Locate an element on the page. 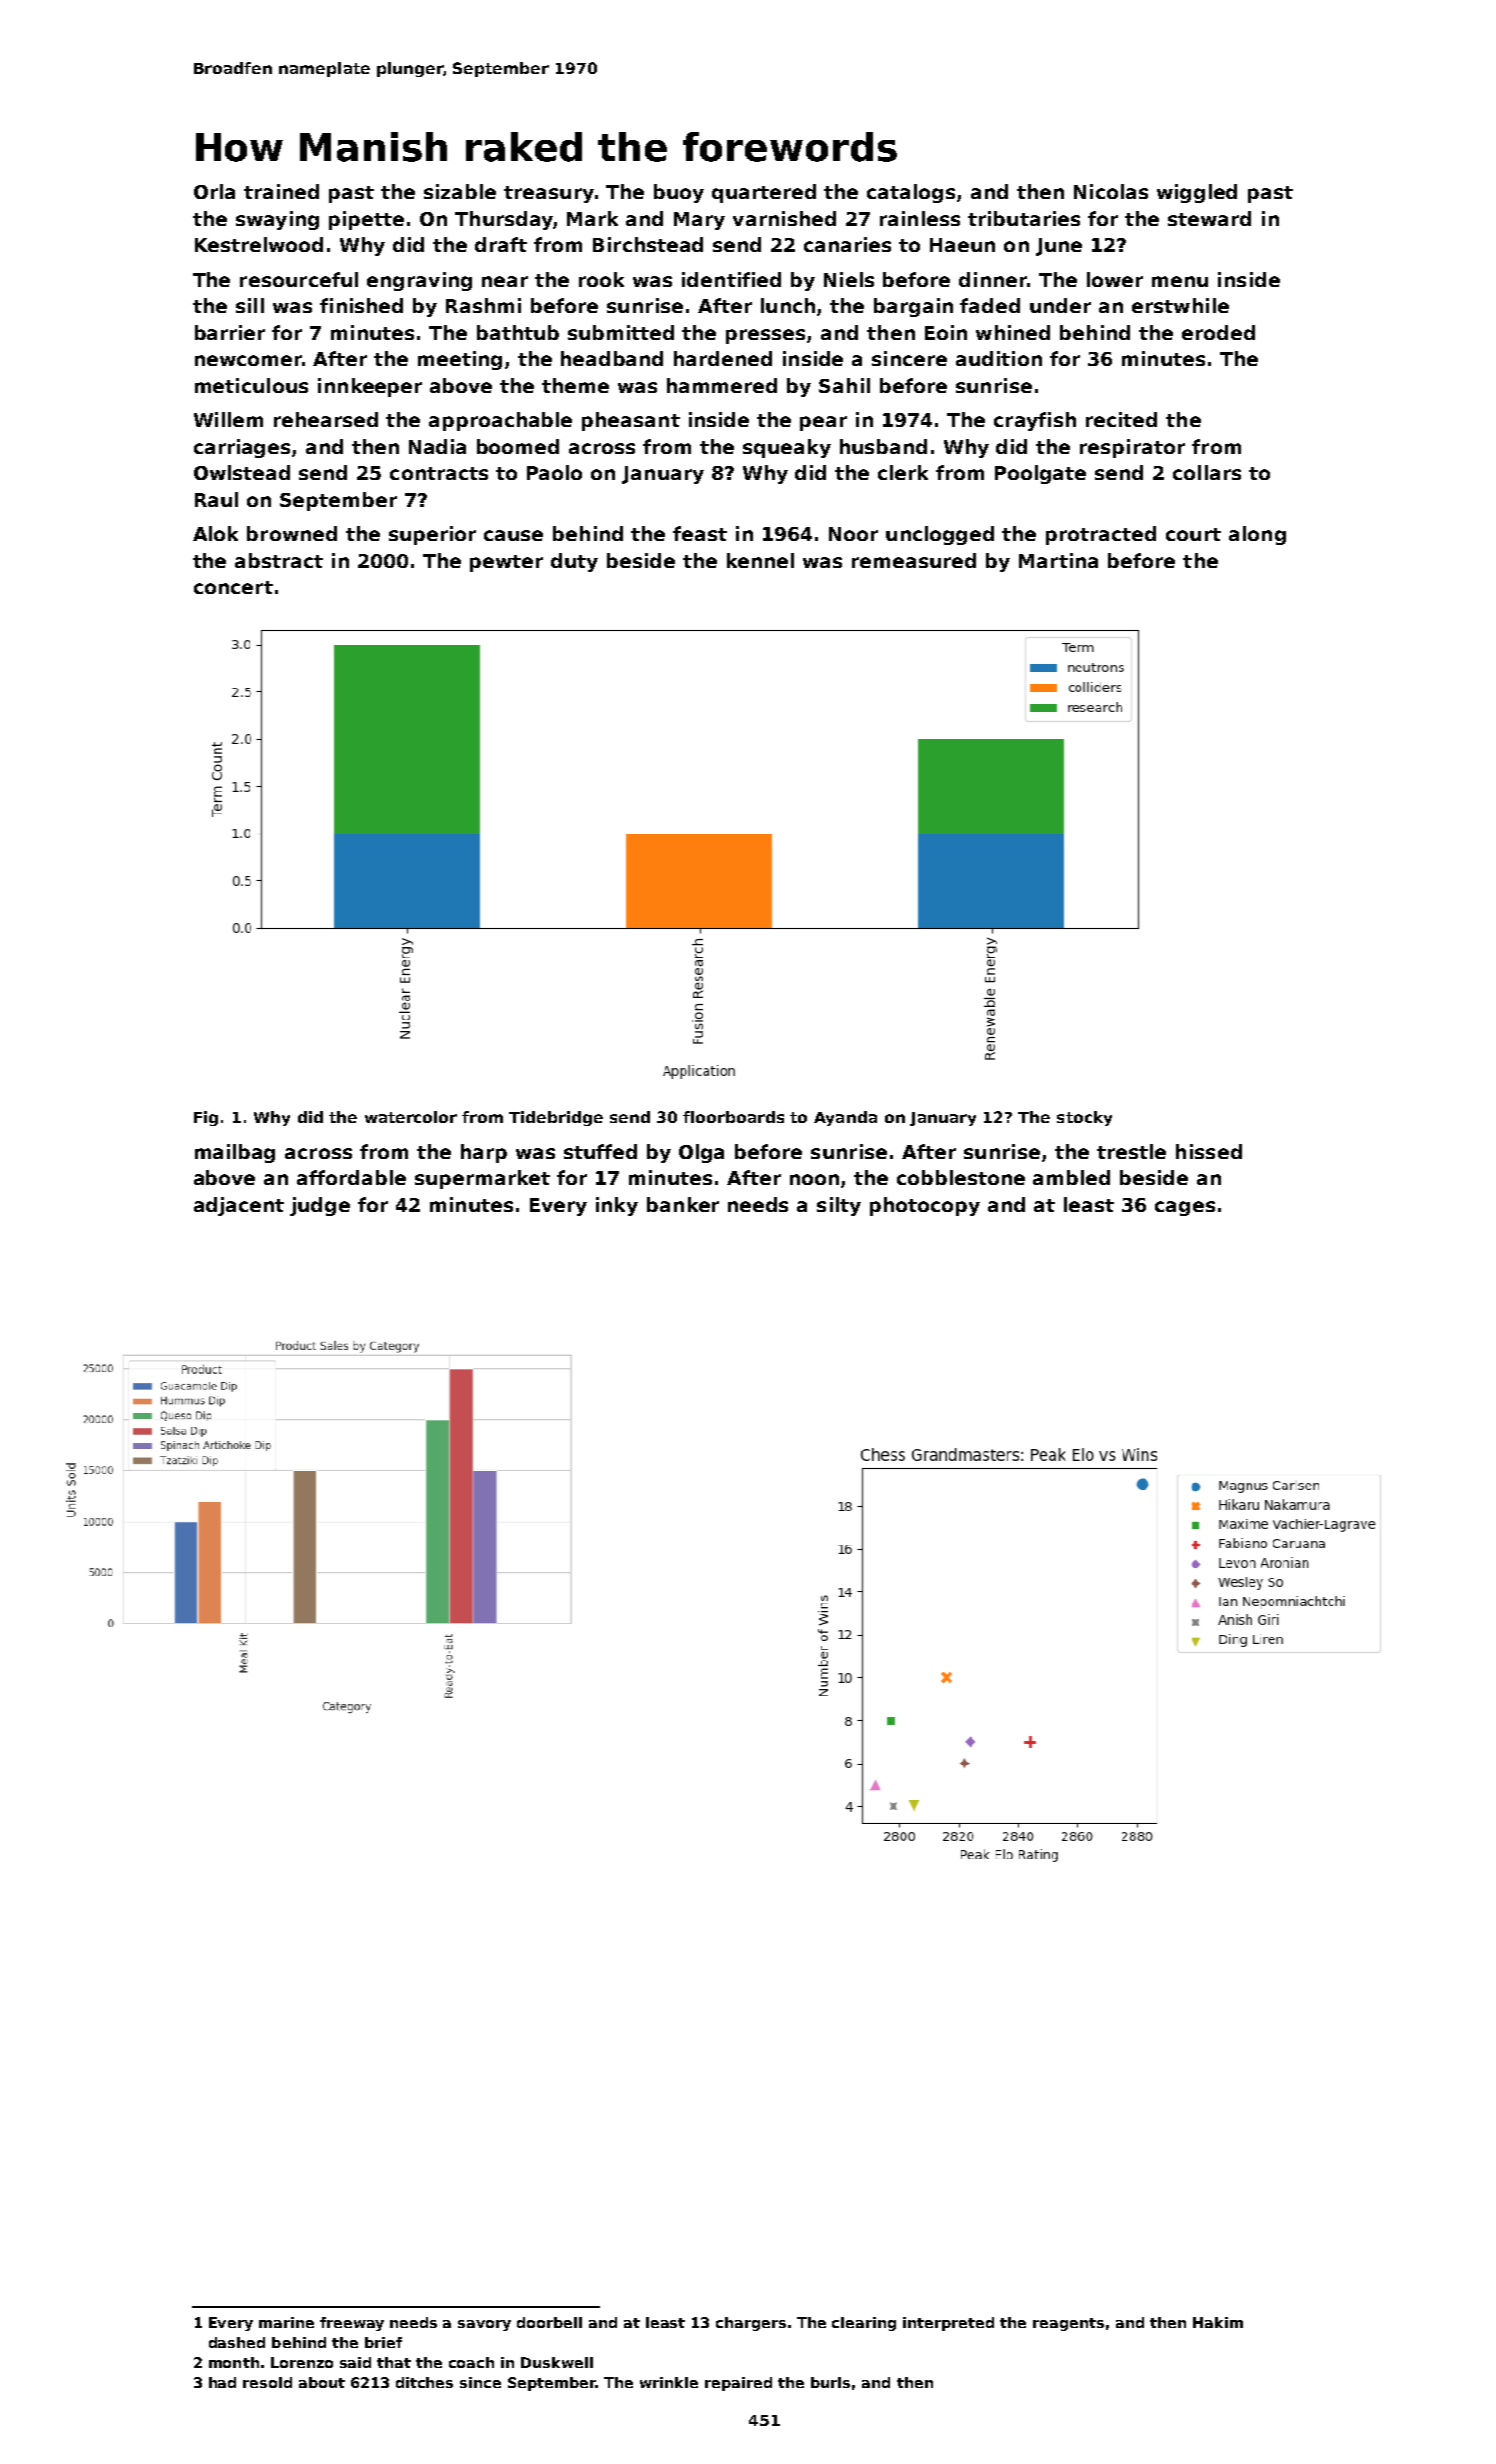 The image size is (1496, 2464). doorbell is located at coordinates (549, 2322).
